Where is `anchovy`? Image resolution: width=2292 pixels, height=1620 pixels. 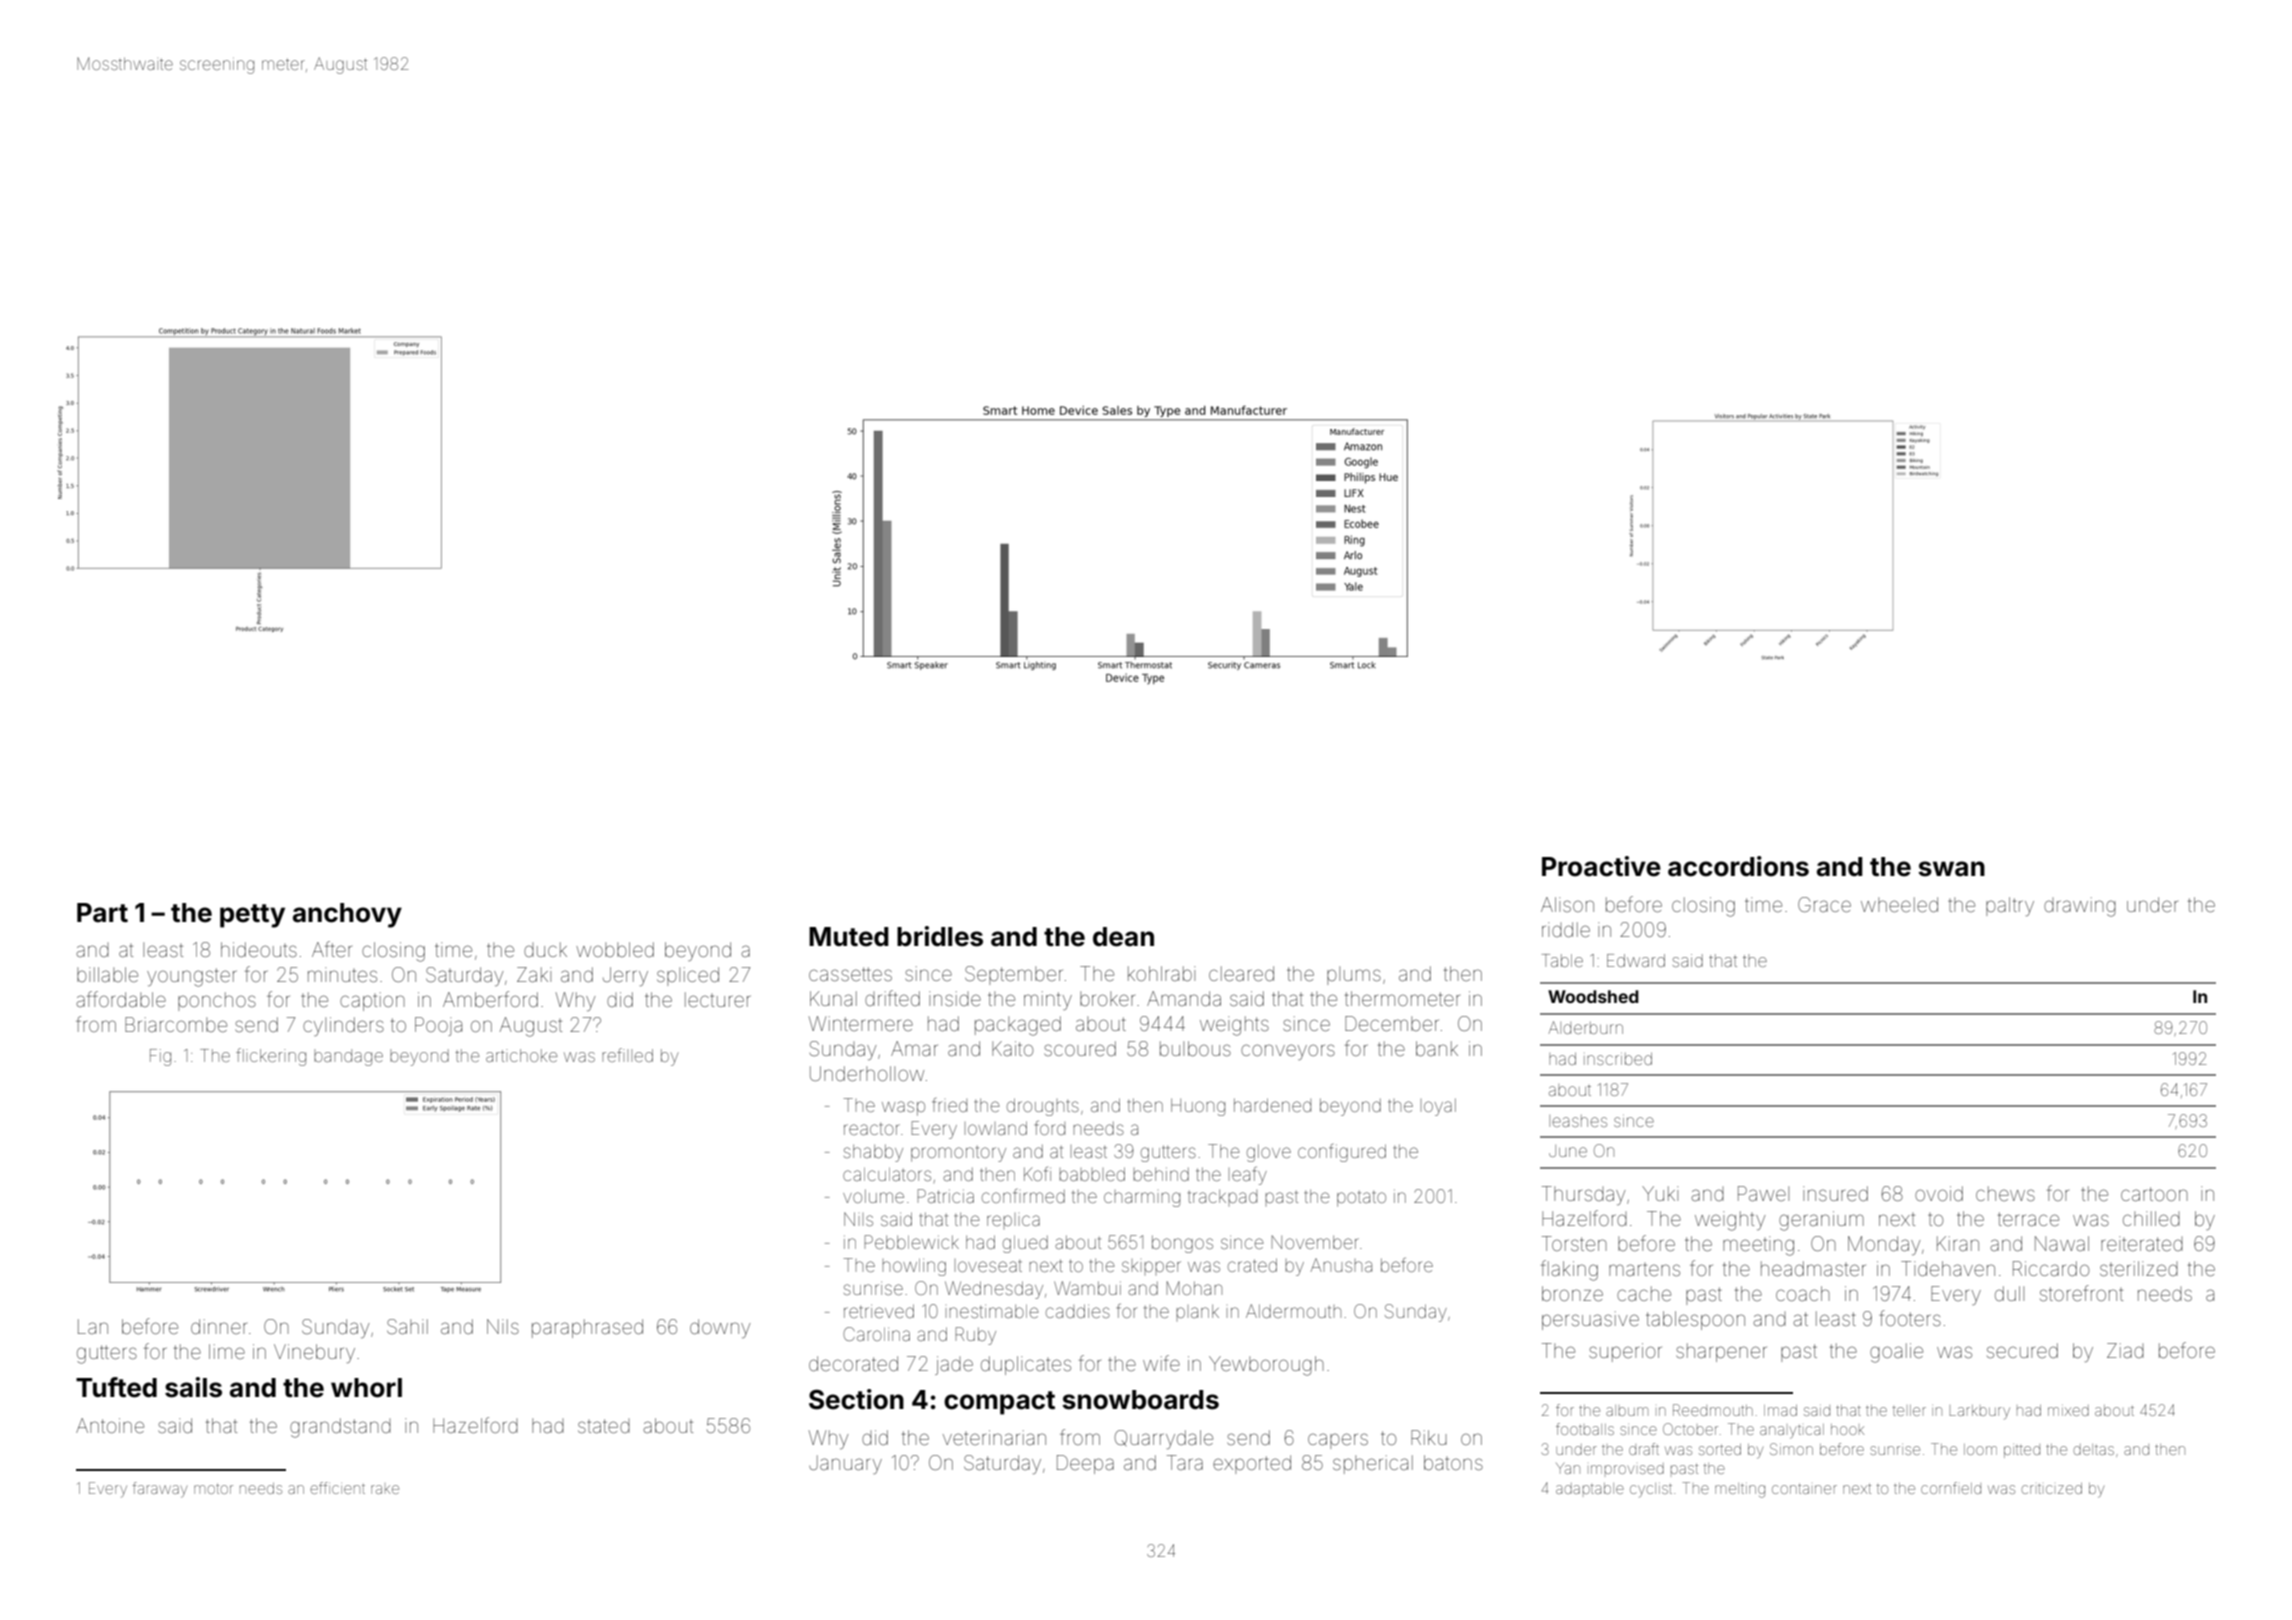 anchovy is located at coordinates (347, 915).
